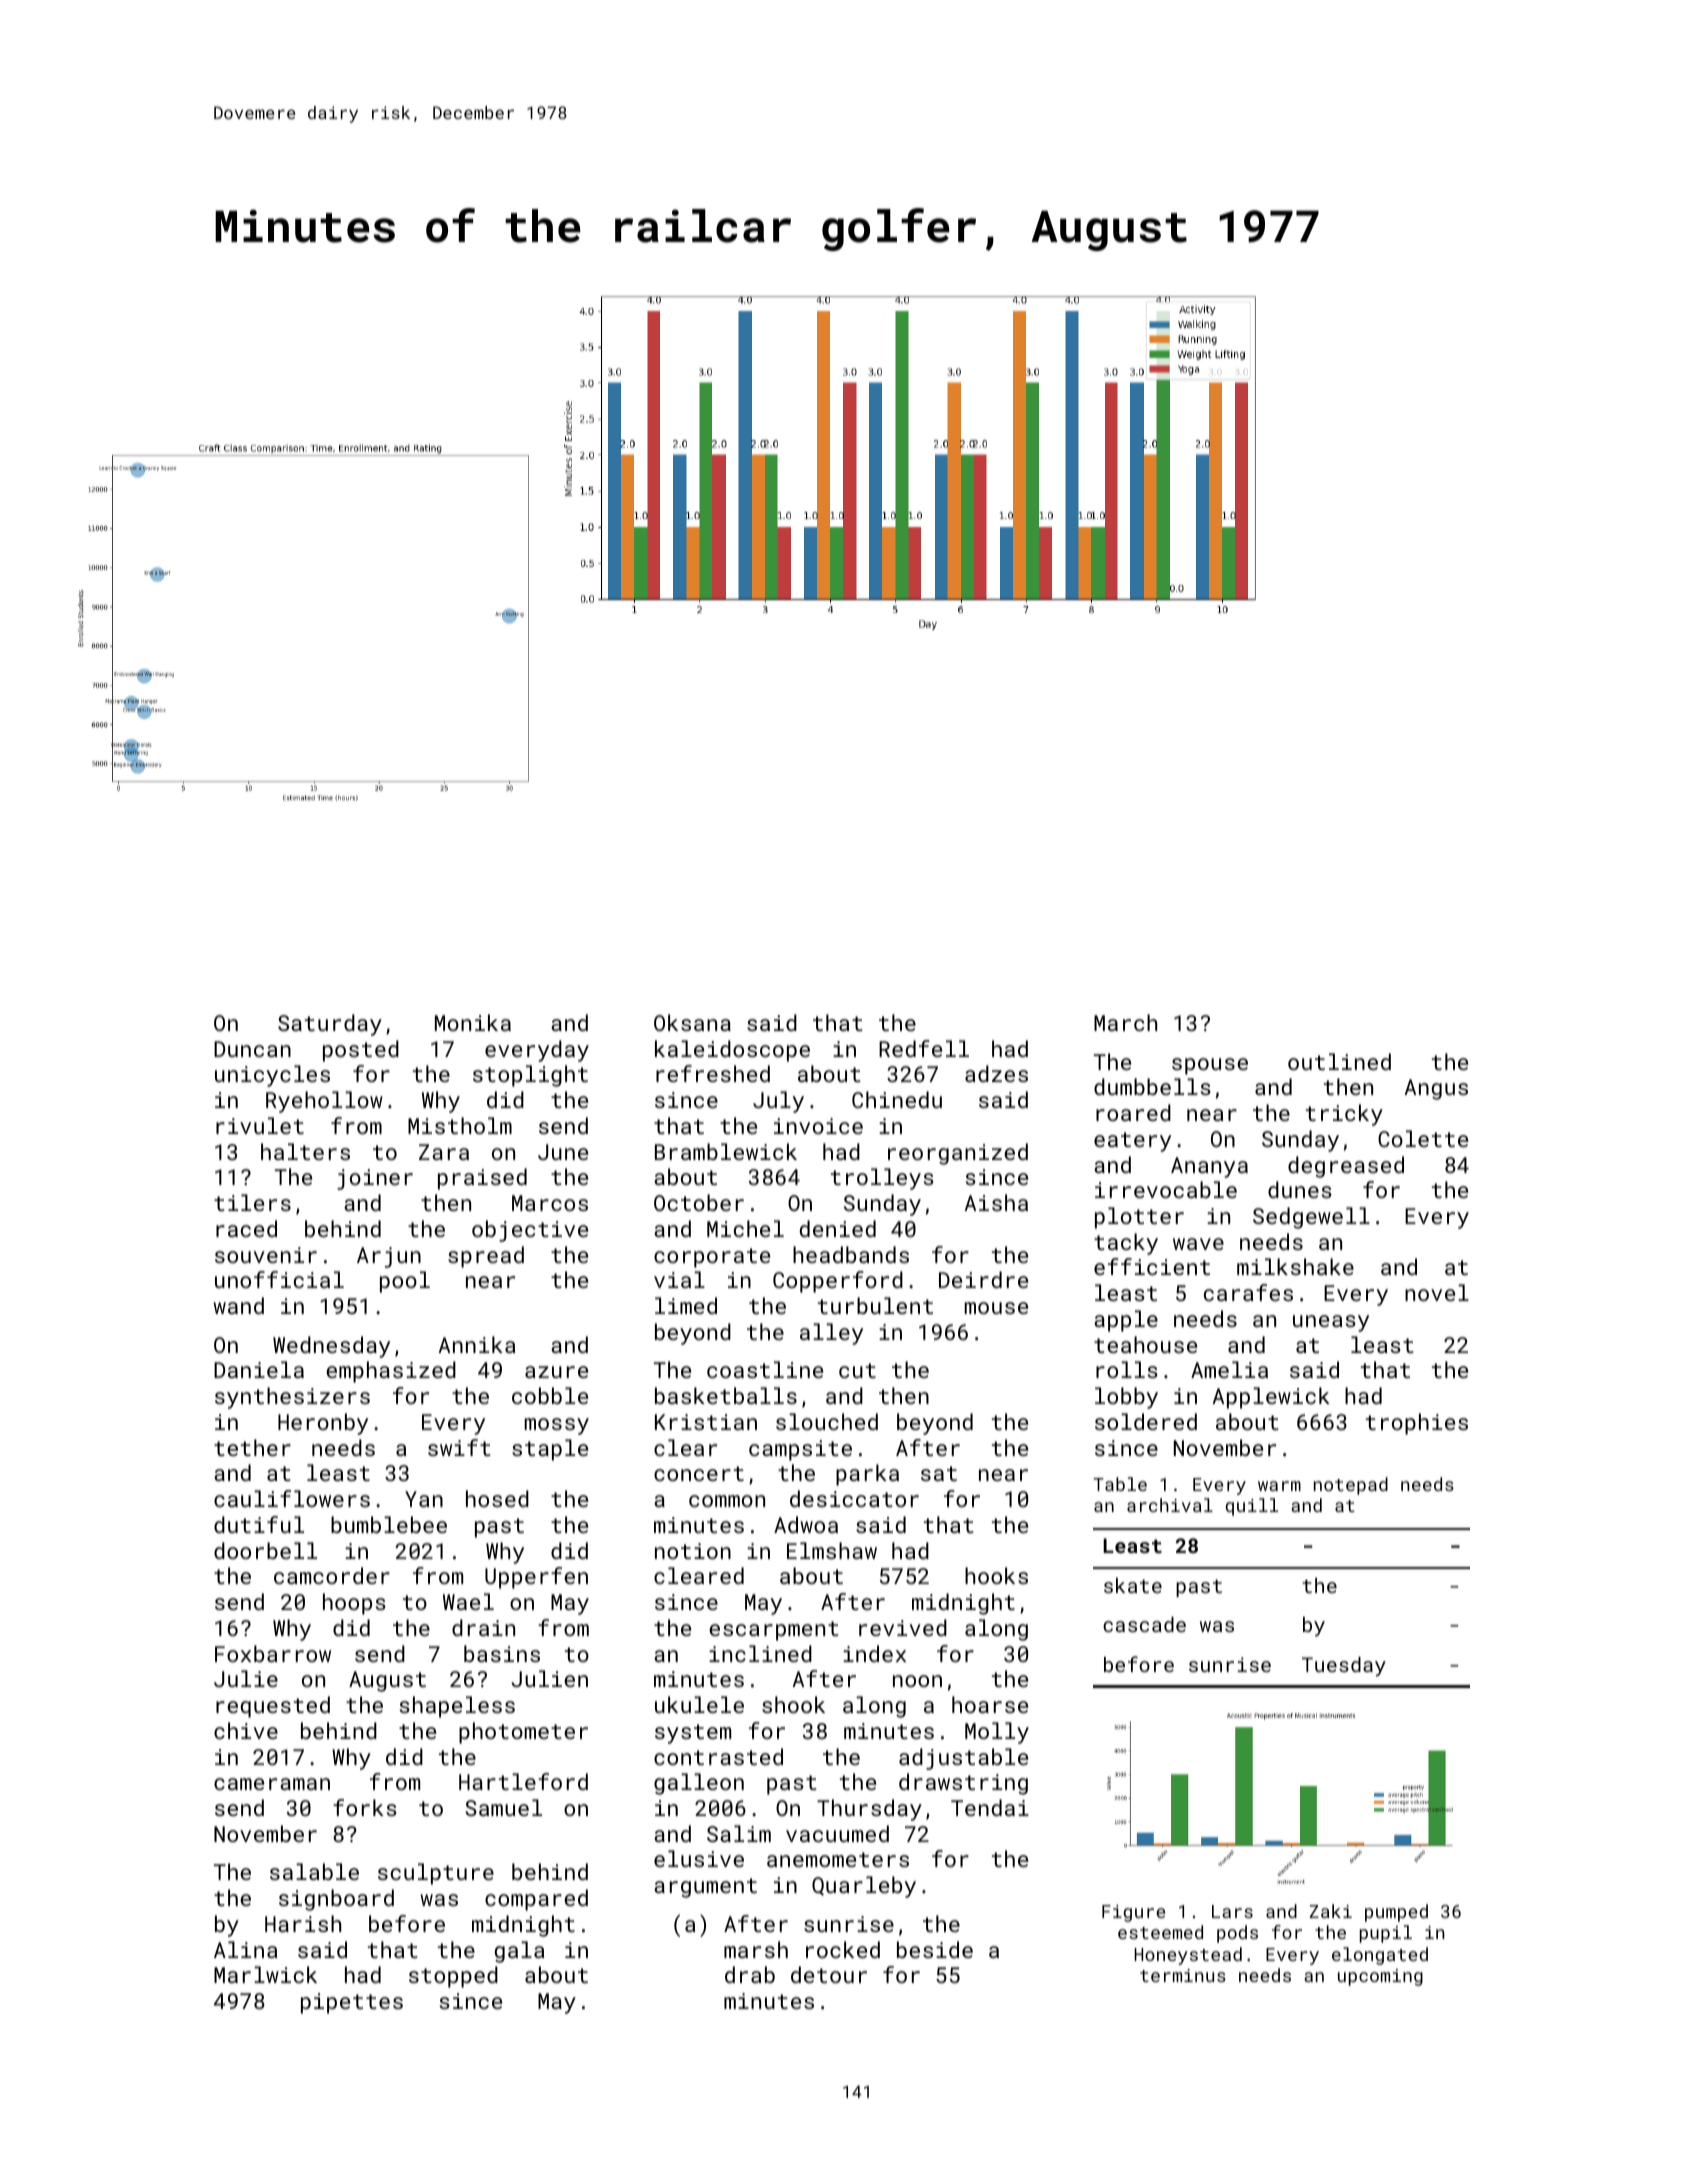 The image size is (1683, 2178). I want to click on spouse, so click(1210, 1066).
